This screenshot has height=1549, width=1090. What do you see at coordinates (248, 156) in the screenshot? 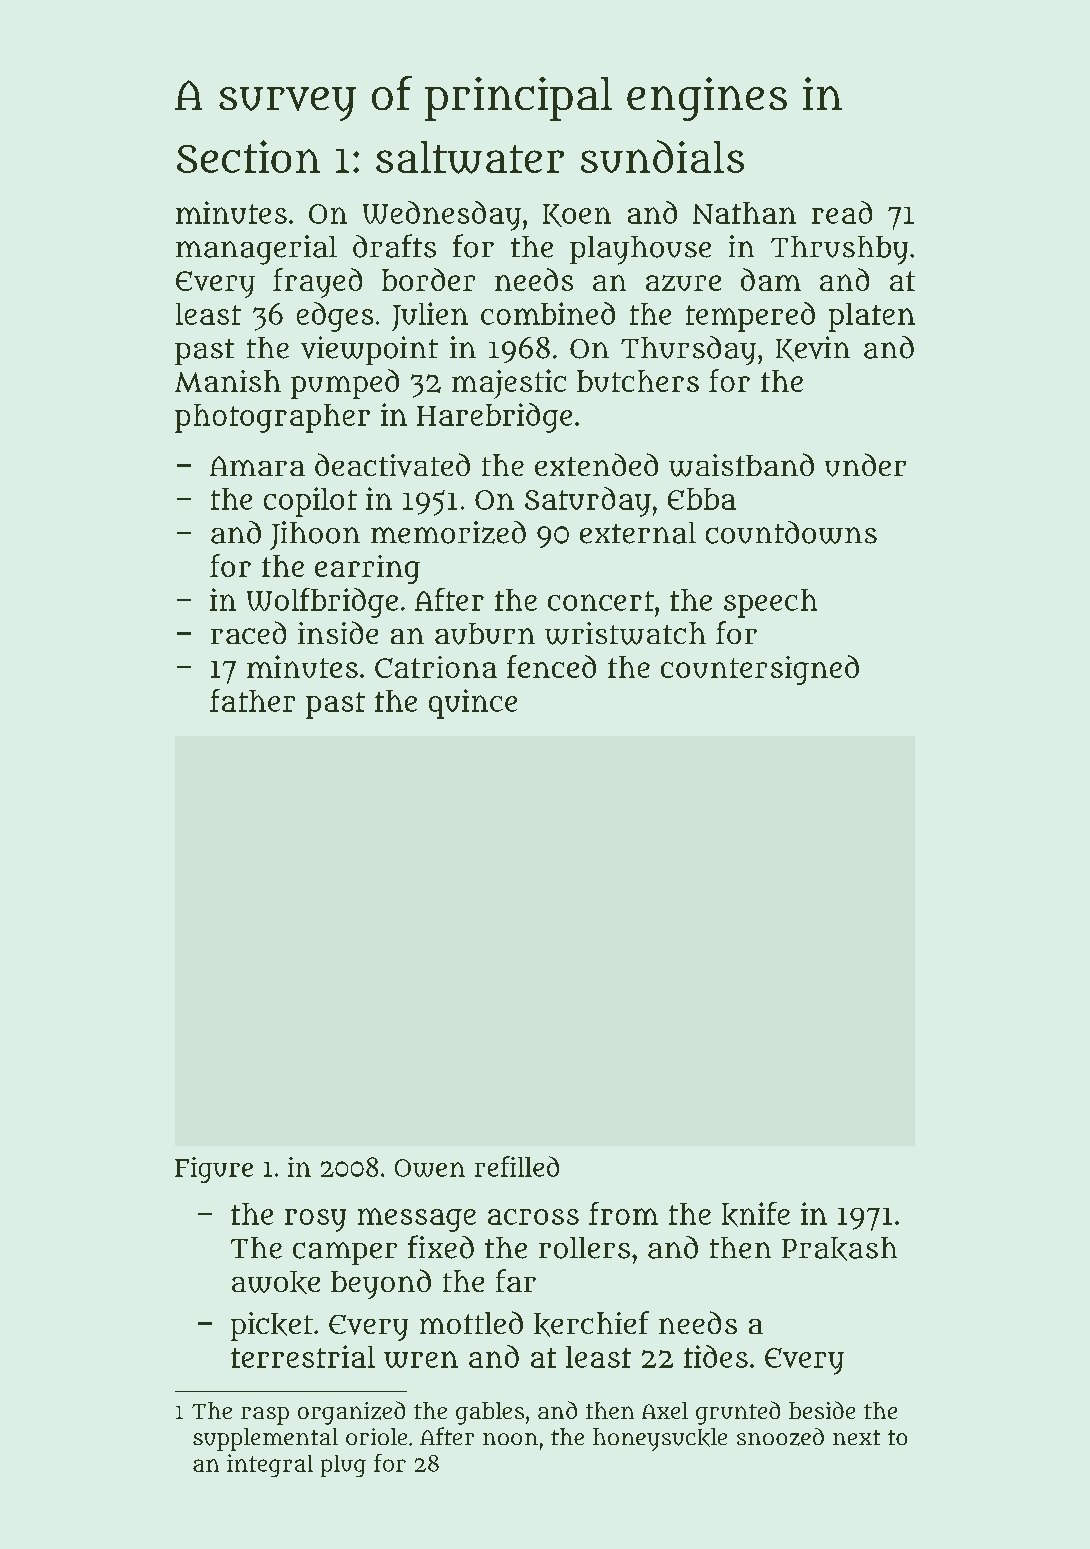
I see `Section` at bounding box center [248, 156].
